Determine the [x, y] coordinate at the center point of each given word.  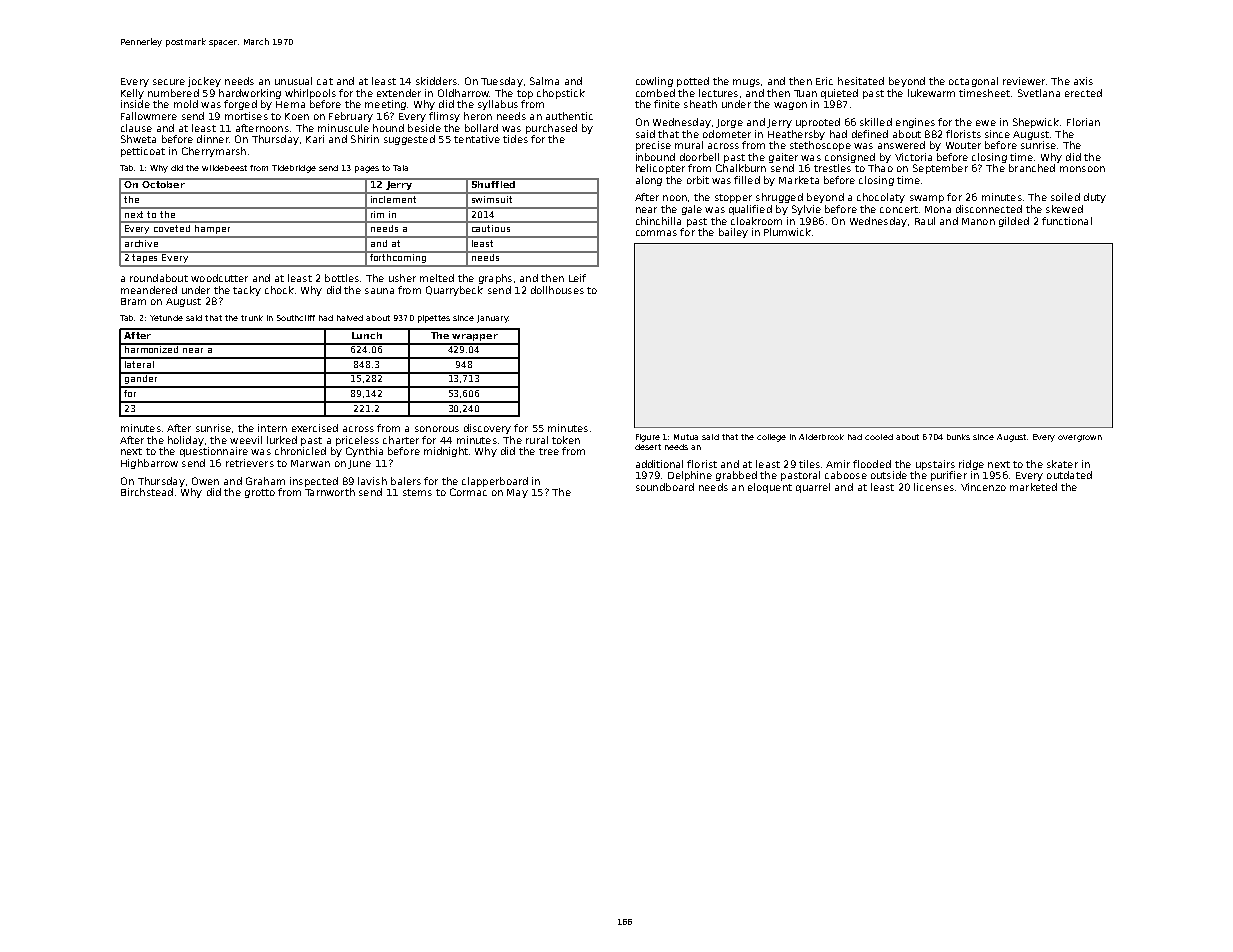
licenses [934, 487]
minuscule [343, 128]
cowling [654, 82]
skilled [876, 122]
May [517, 493]
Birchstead [147, 492]
